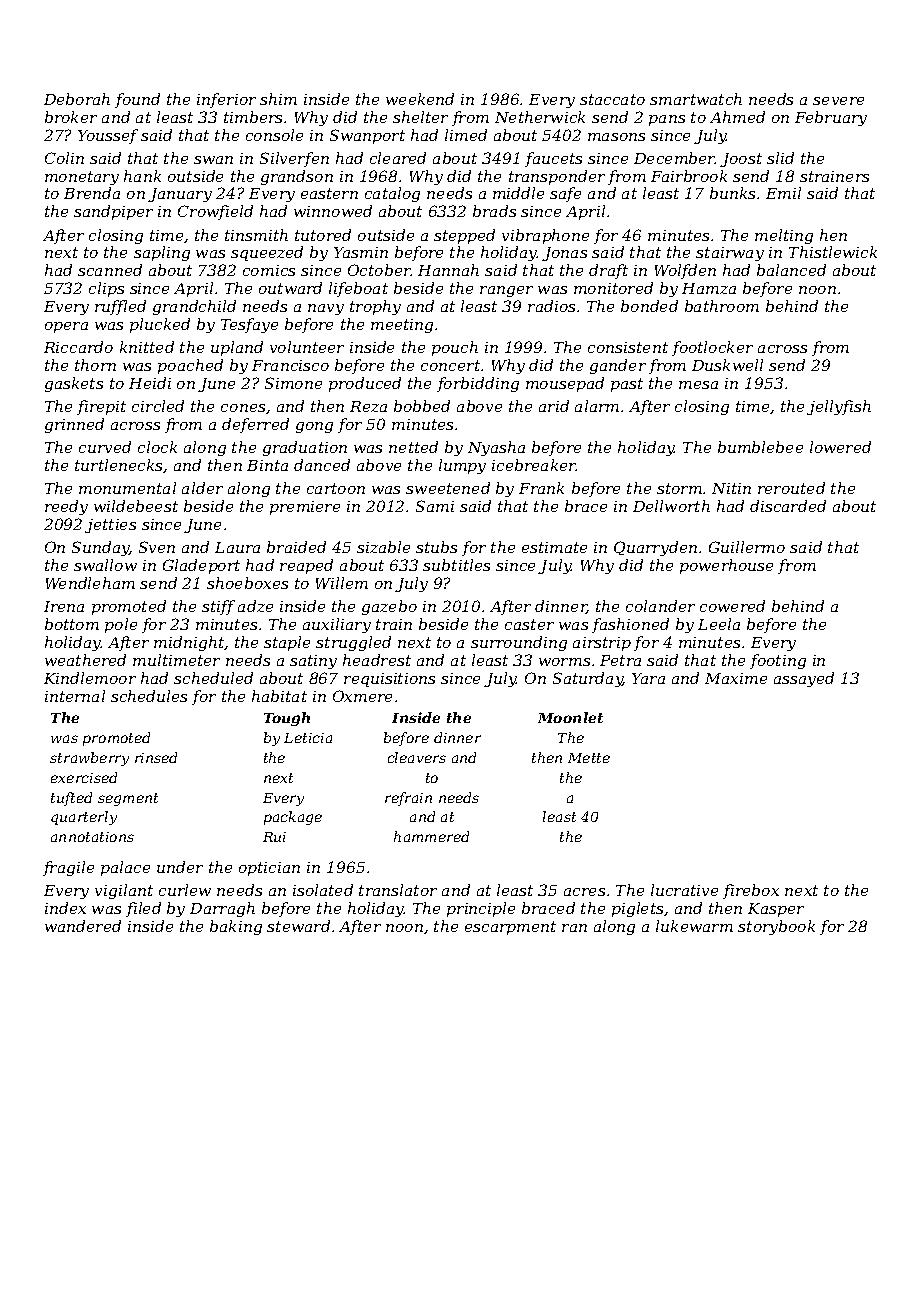 The width and height of the image is (924, 1308). Describe the element at coordinates (274, 837) in the image. I see `Rui` at that location.
